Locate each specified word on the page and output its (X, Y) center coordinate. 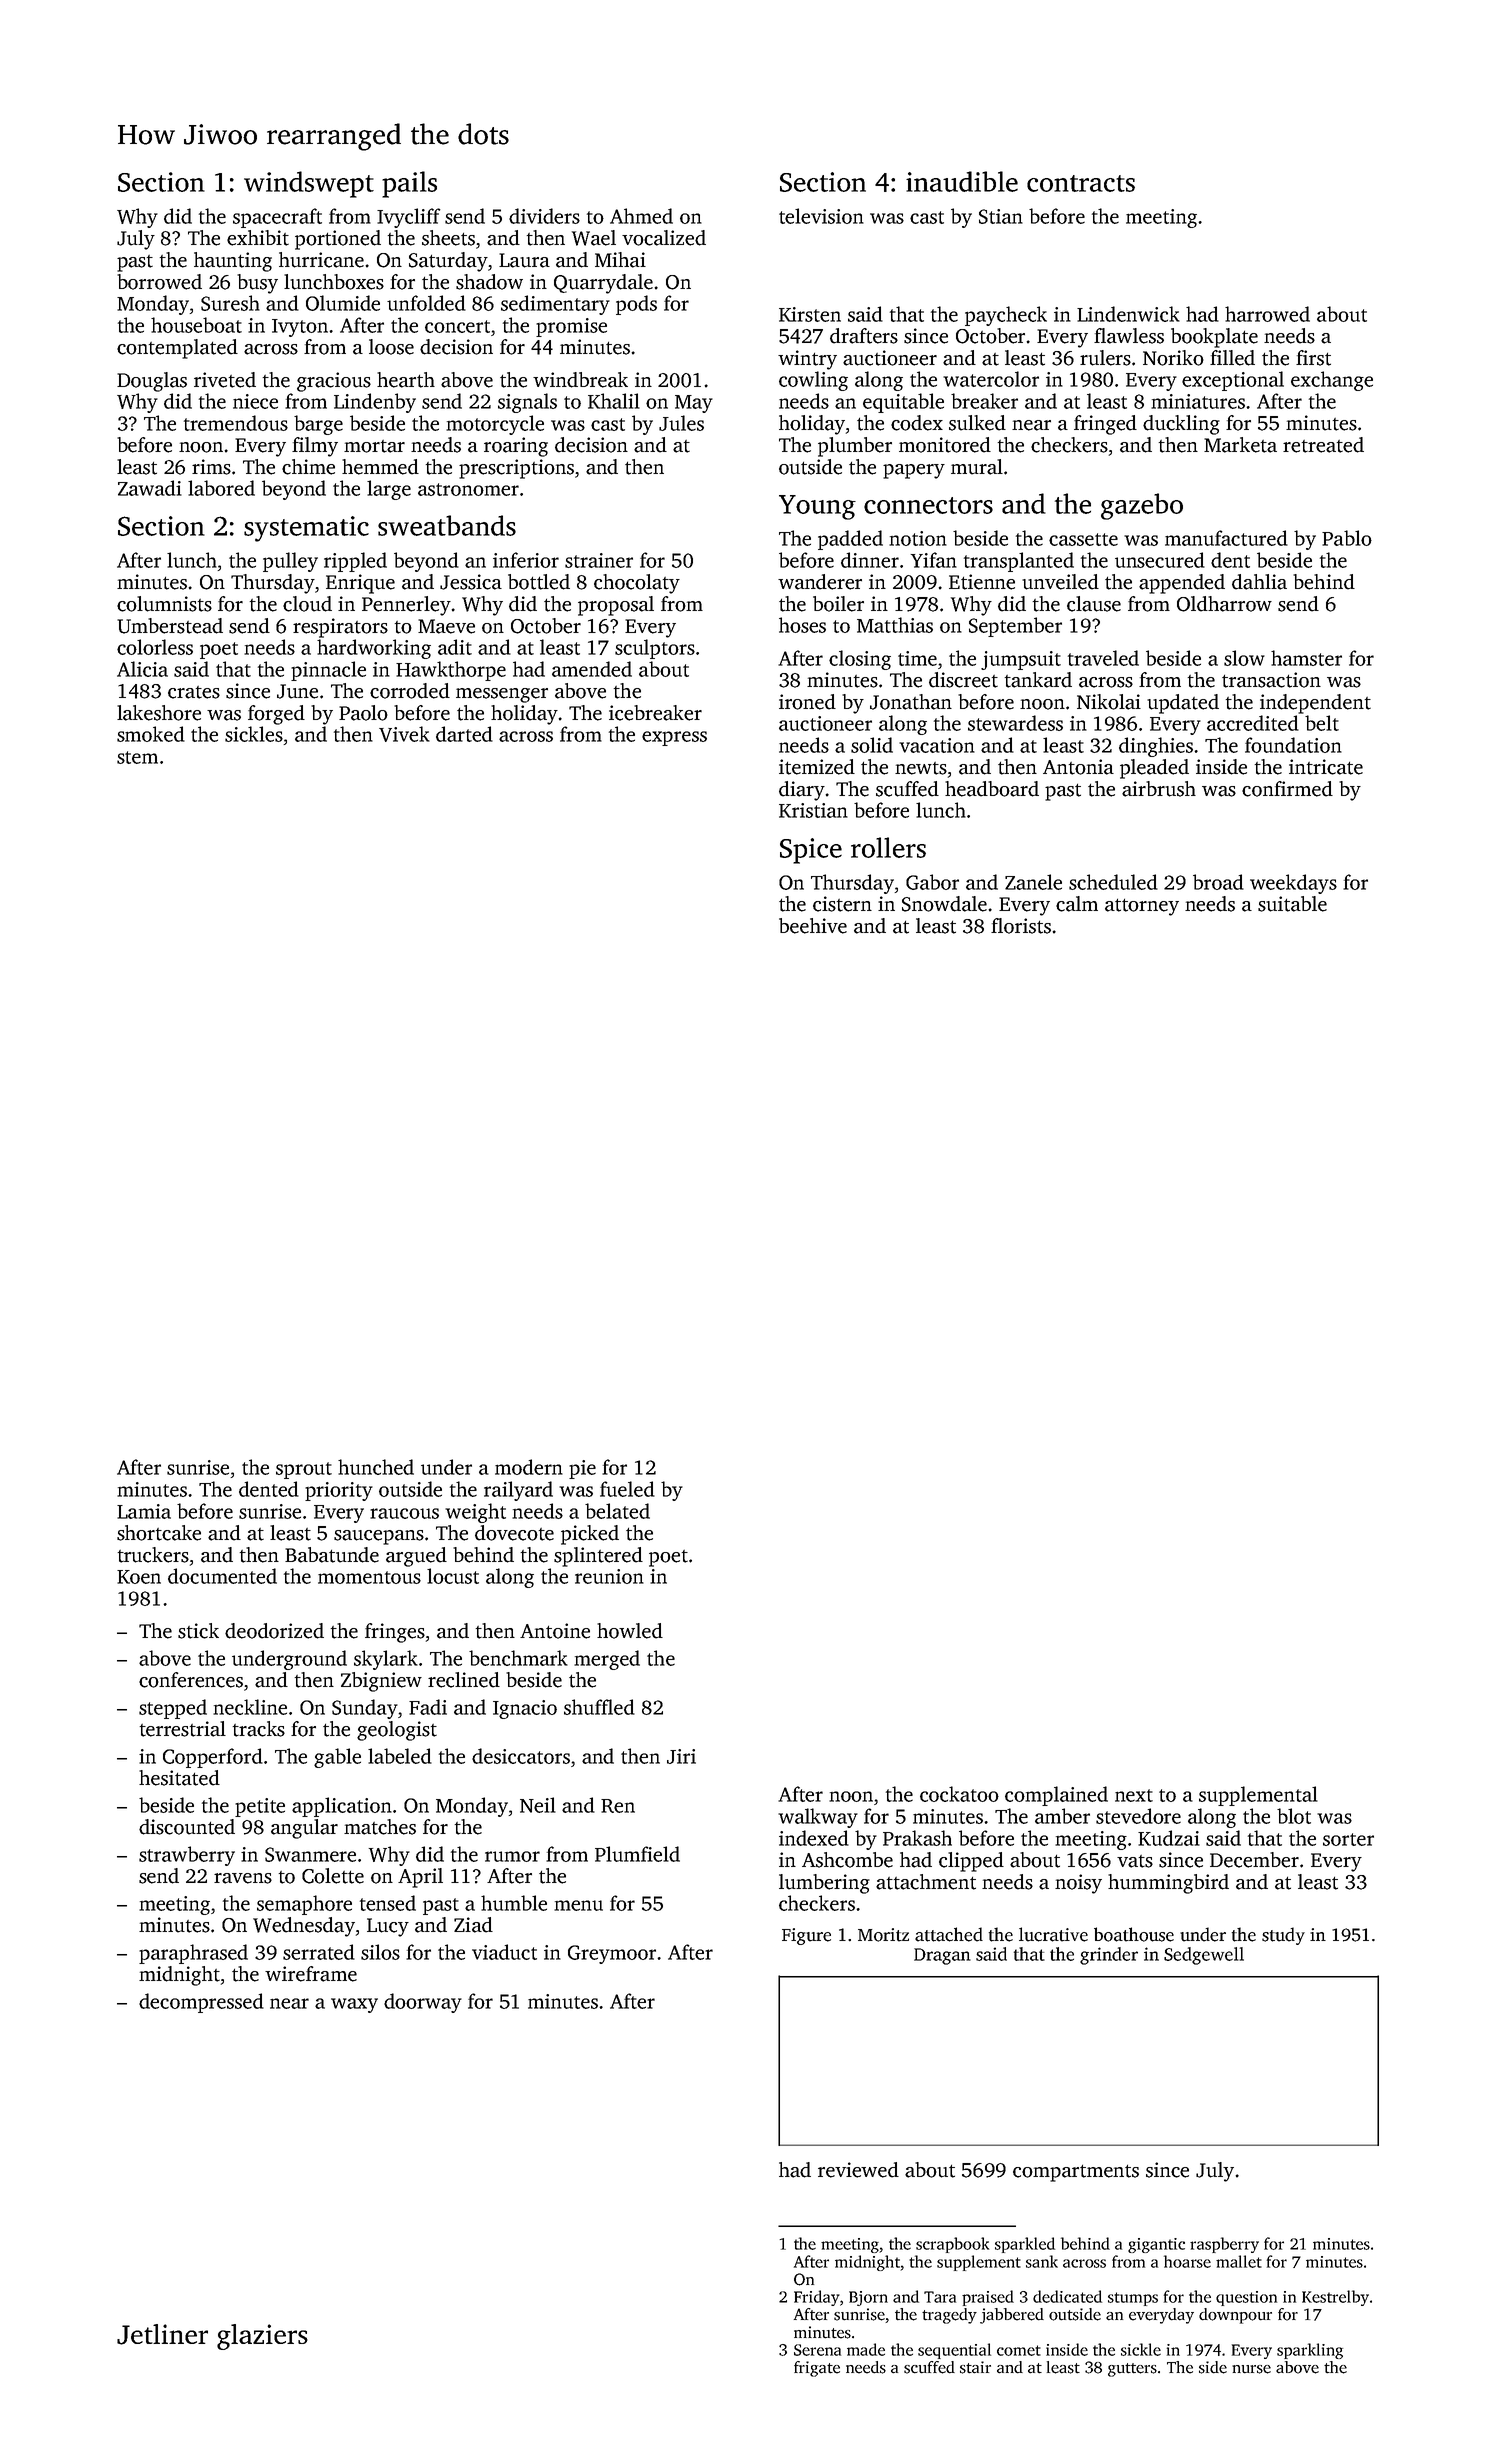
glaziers (262, 2337)
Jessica (471, 582)
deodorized (274, 1631)
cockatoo (959, 1794)
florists (1021, 926)
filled (1232, 358)
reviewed (858, 2170)
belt (1322, 723)
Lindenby (375, 403)
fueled (627, 1489)
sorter (1348, 1839)
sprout (304, 1470)
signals (527, 403)
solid (872, 745)
